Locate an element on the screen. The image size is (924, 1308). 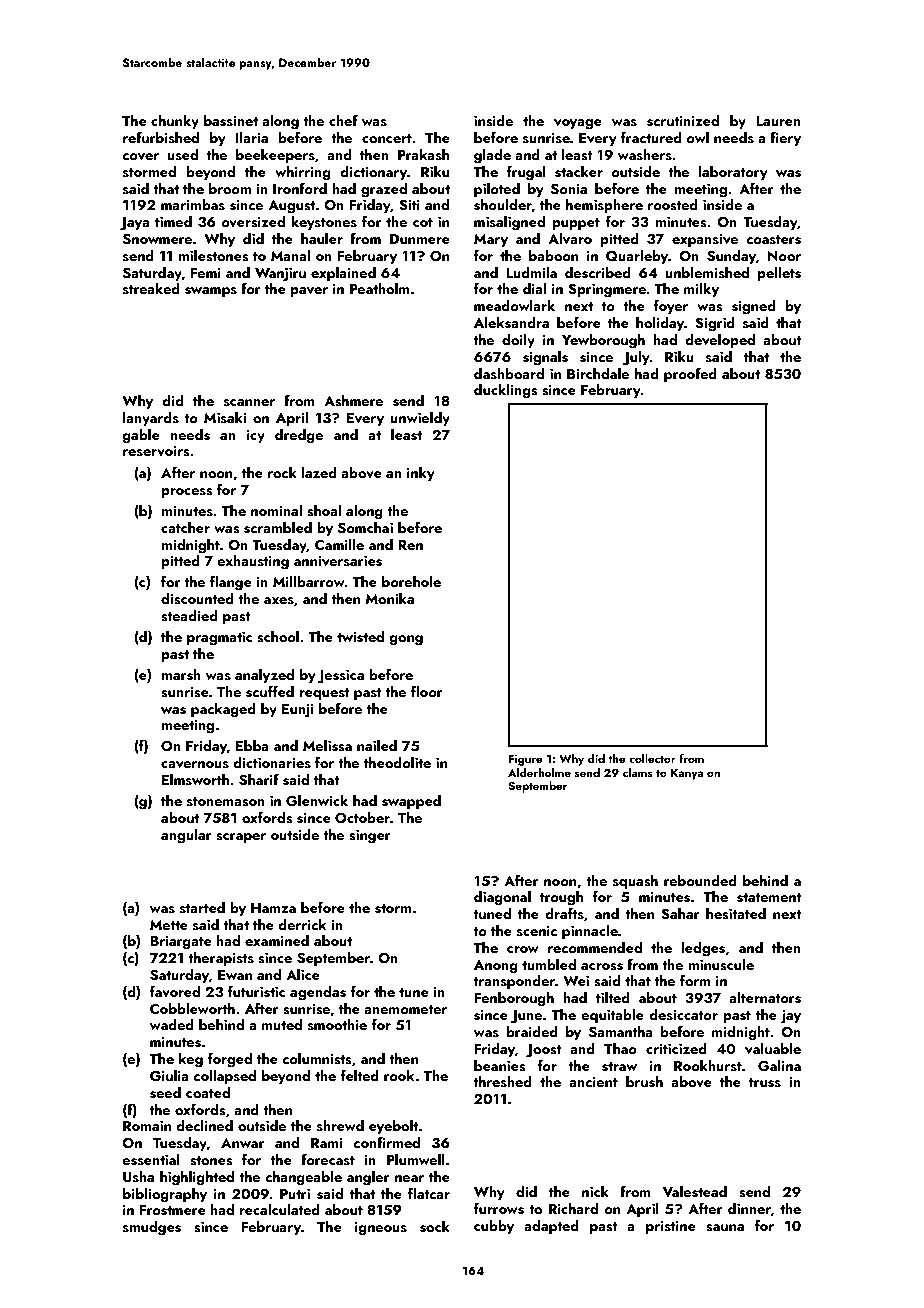
sauna is located at coordinates (725, 1228).
